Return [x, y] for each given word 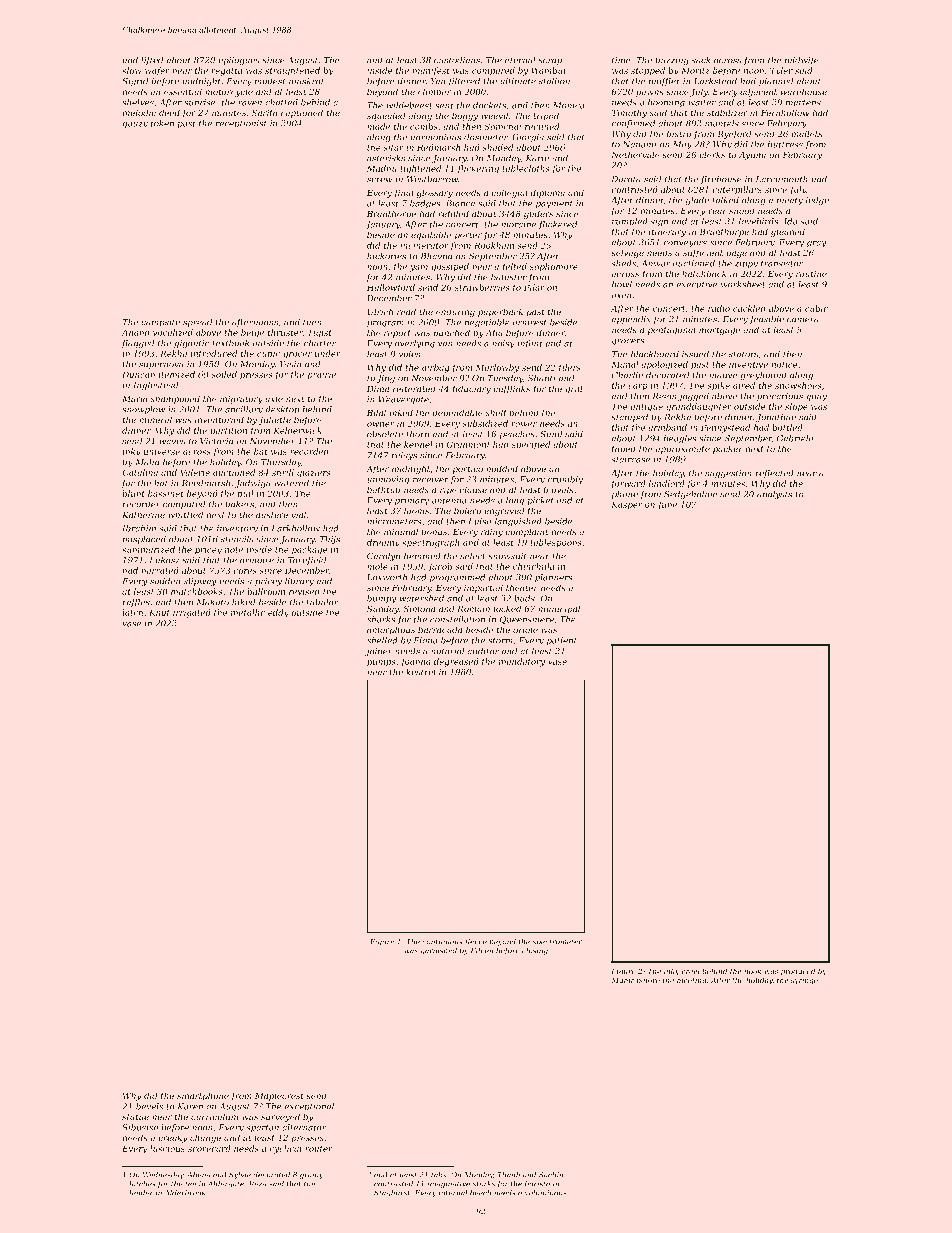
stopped [648, 71]
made [378, 126]
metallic [248, 612]
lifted [152, 60]
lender [141, 1193]
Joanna [415, 662]
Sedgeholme [690, 494]
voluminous [546, 1193]
